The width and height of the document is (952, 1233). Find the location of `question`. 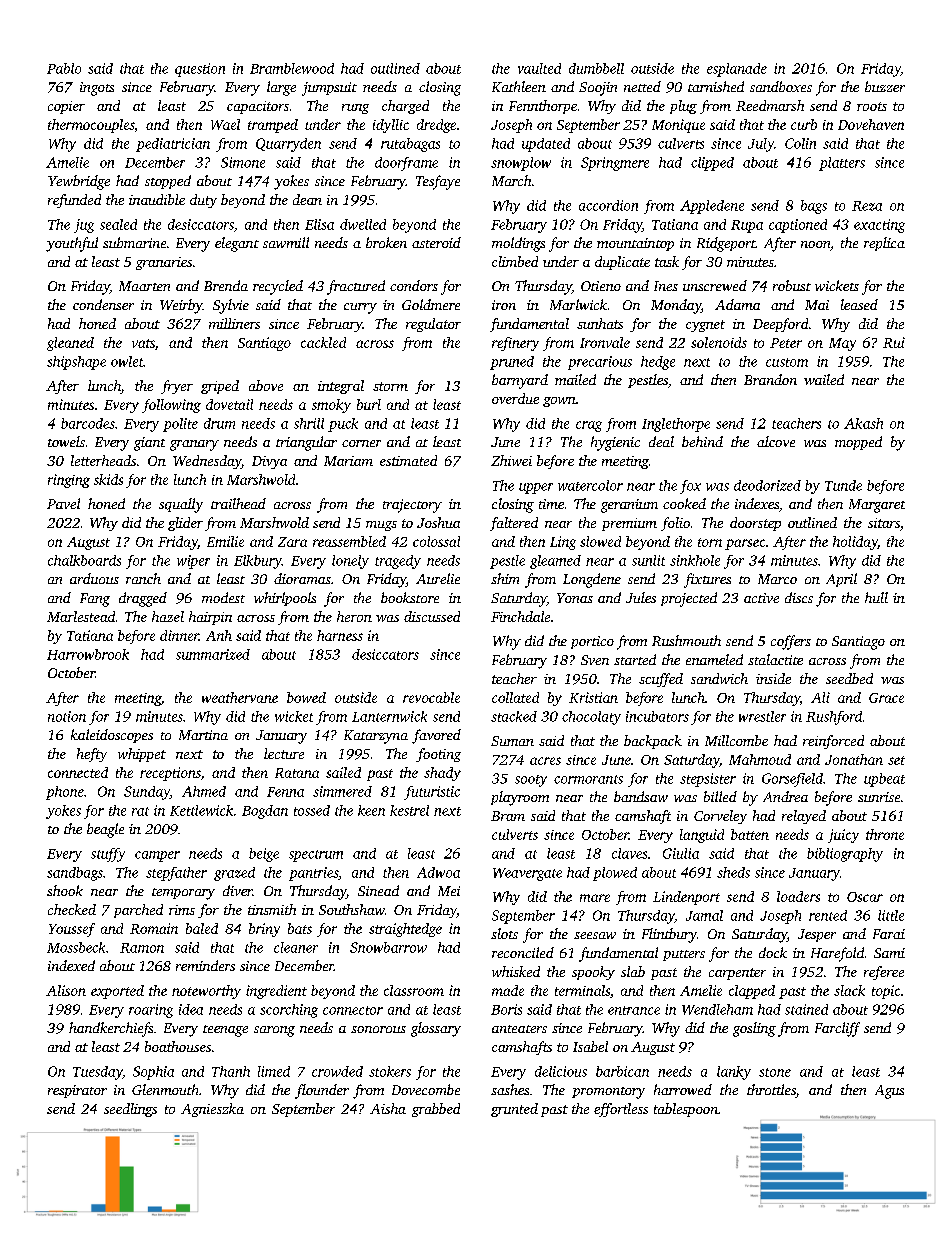

question is located at coordinates (200, 70).
